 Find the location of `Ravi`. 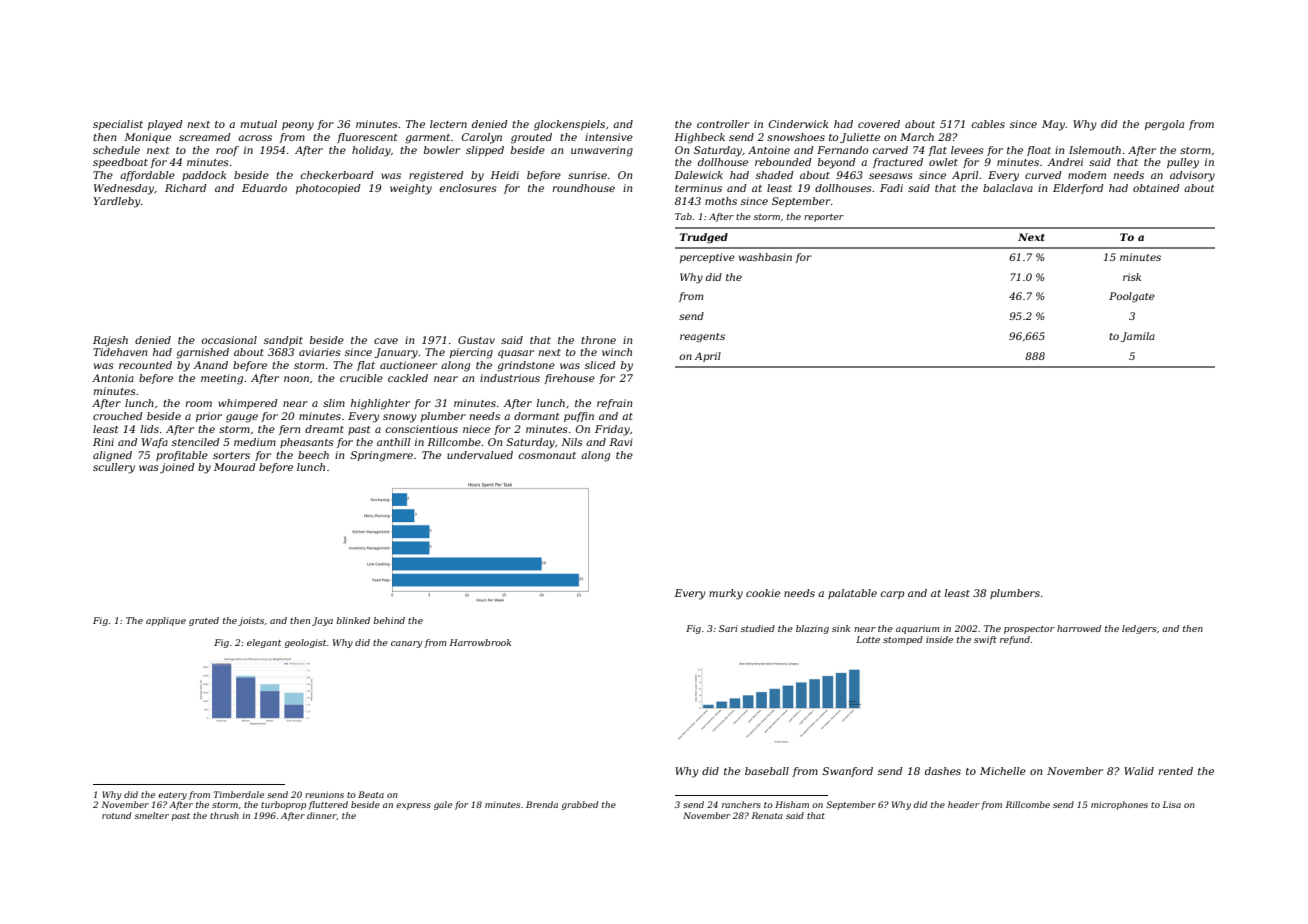

Ravi is located at coordinates (621, 442).
